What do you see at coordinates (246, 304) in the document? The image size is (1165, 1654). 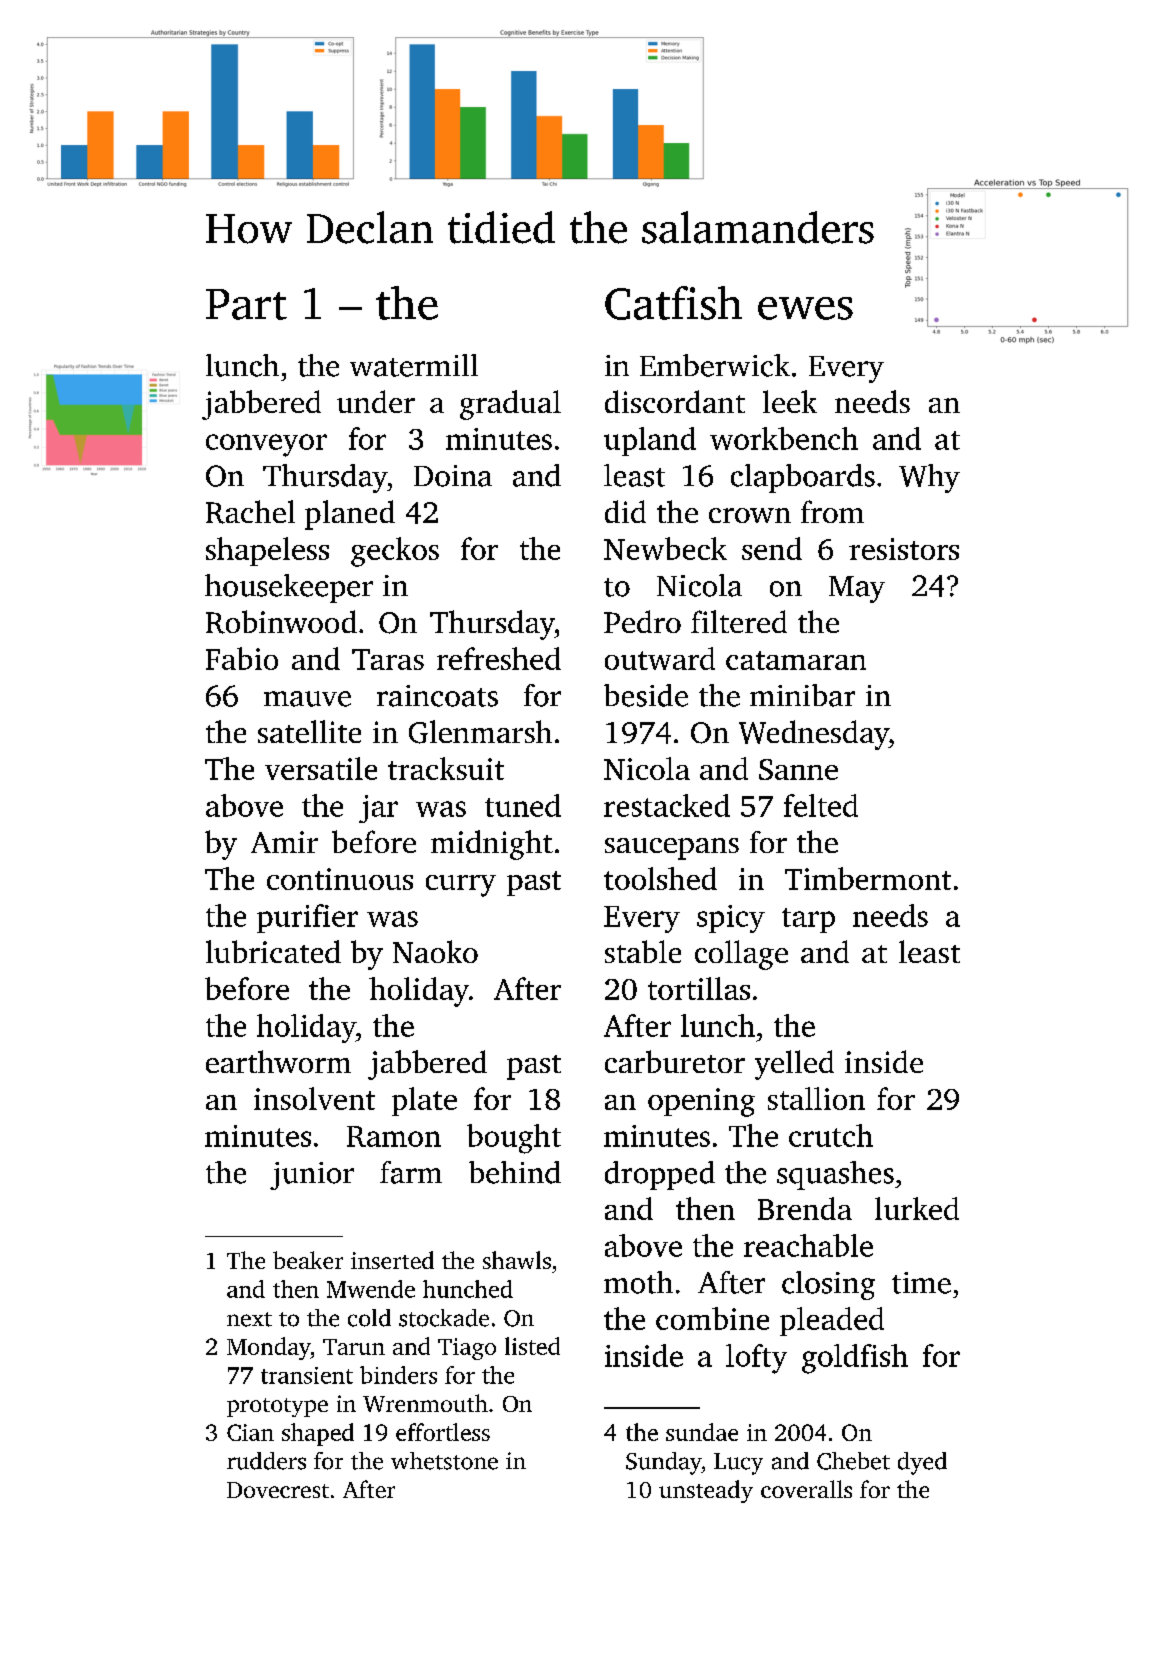 I see `Part` at bounding box center [246, 304].
